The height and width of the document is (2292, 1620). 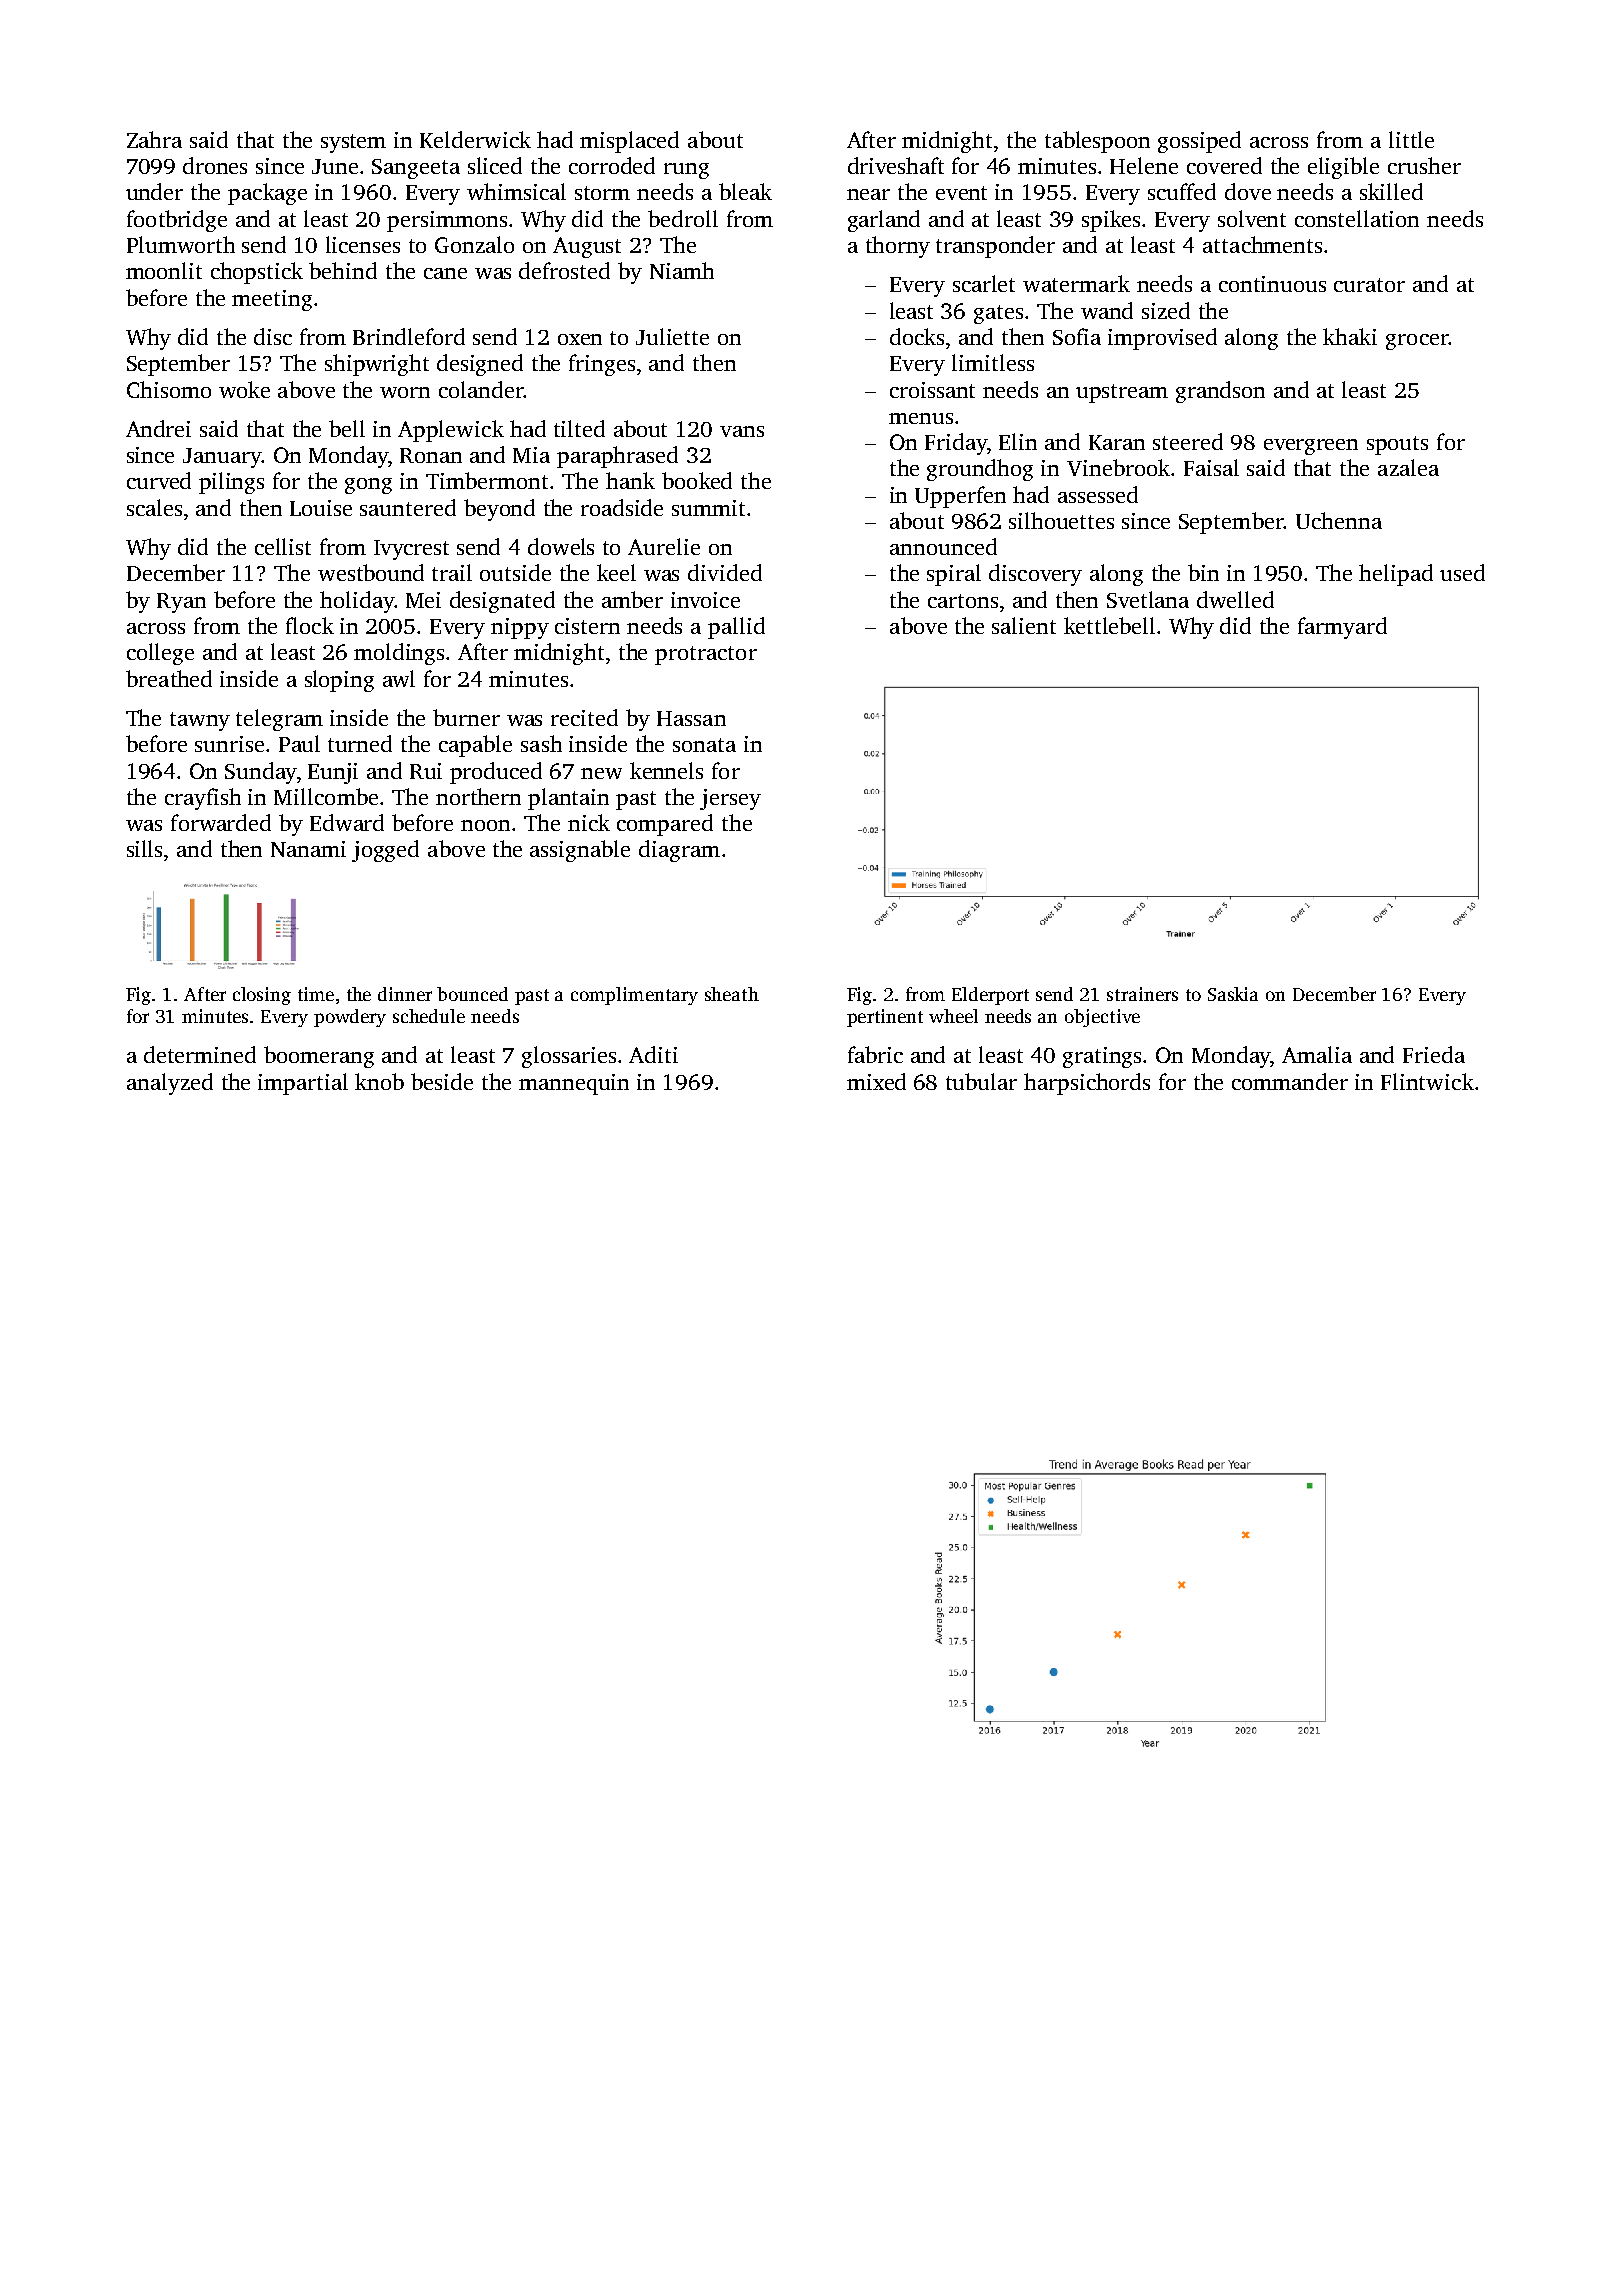 I want to click on jersey, so click(x=730, y=799).
